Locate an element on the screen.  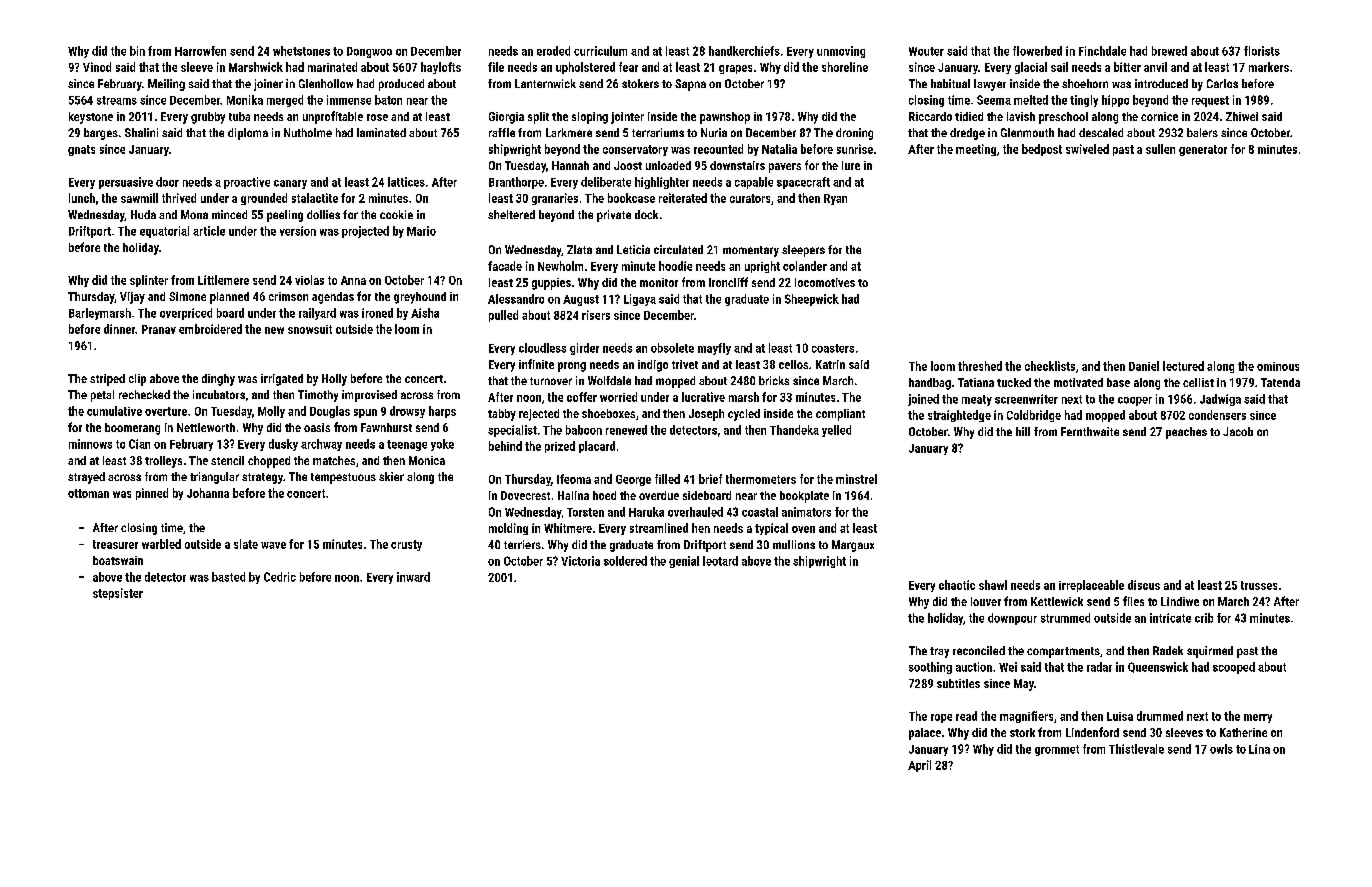
Radek is located at coordinates (1168, 650).
